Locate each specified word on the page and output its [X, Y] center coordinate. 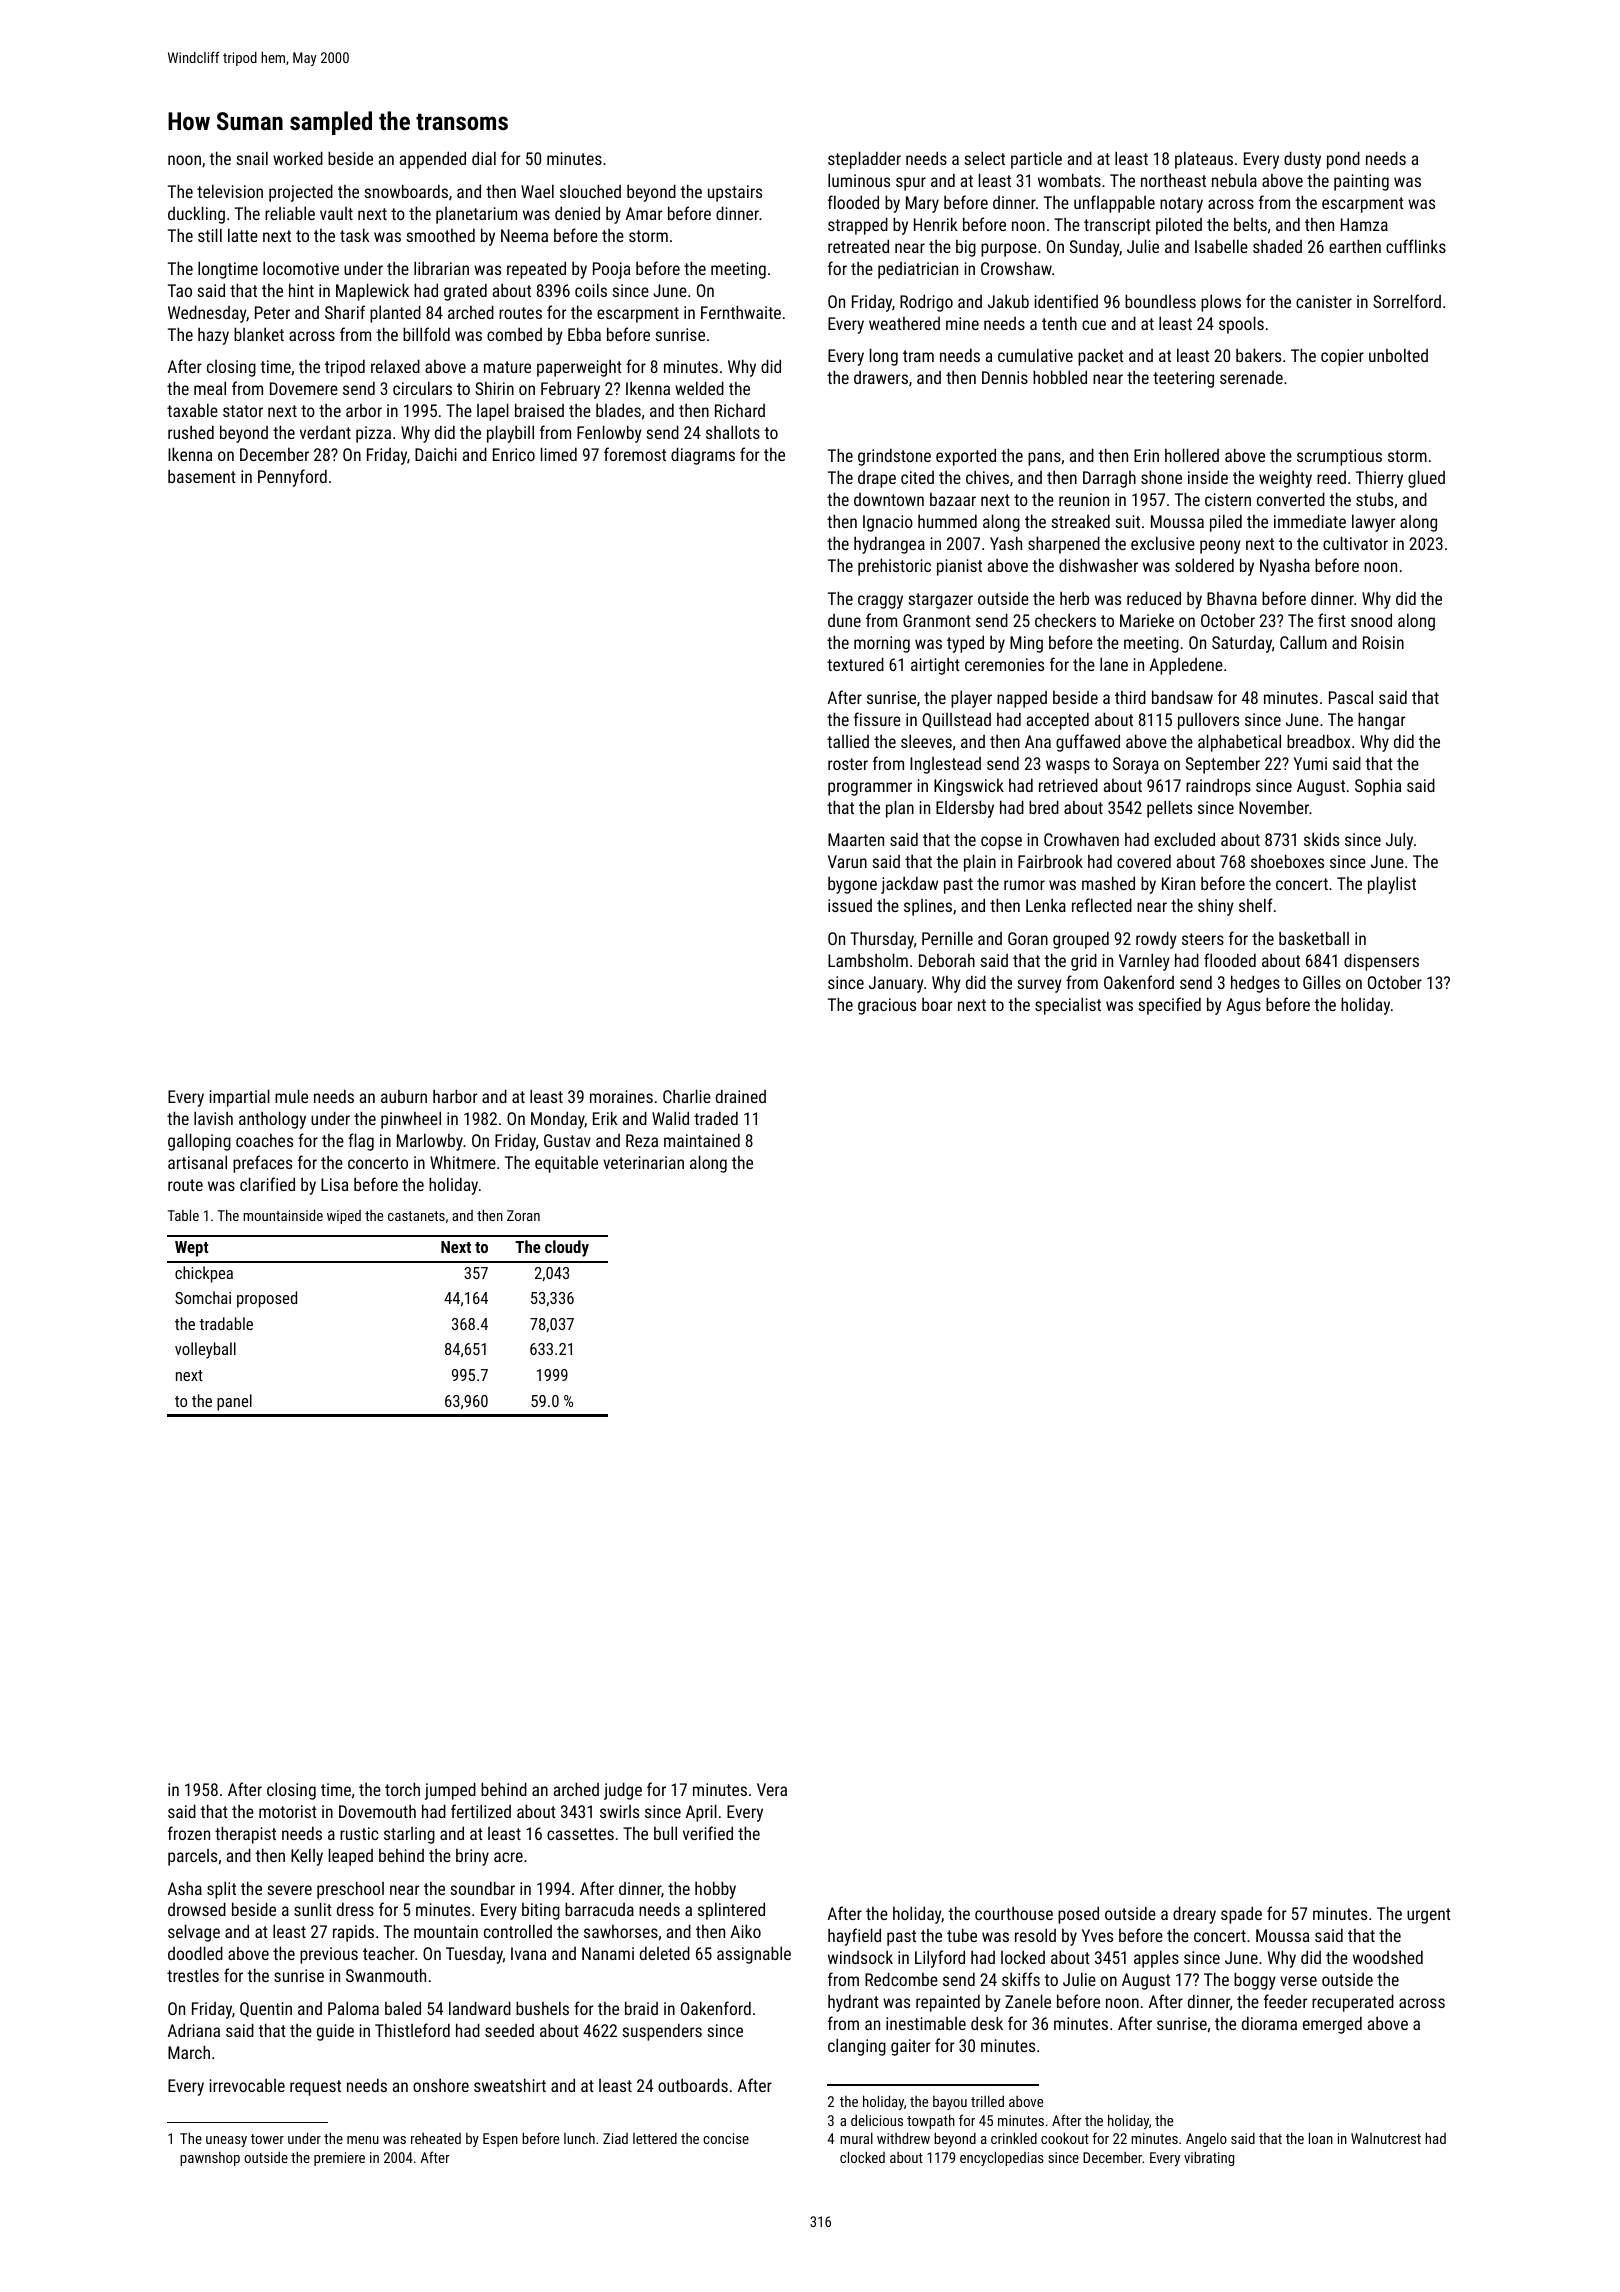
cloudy [567, 1248]
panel [234, 1402]
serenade [1251, 377]
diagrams [703, 456]
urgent [1429, 1916]
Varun [847, 861]
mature [507, 367]
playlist [1392, 885]
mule [291, 1096]
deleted [665, 1953]
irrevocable [247, 2085]
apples [1156, 1959]
